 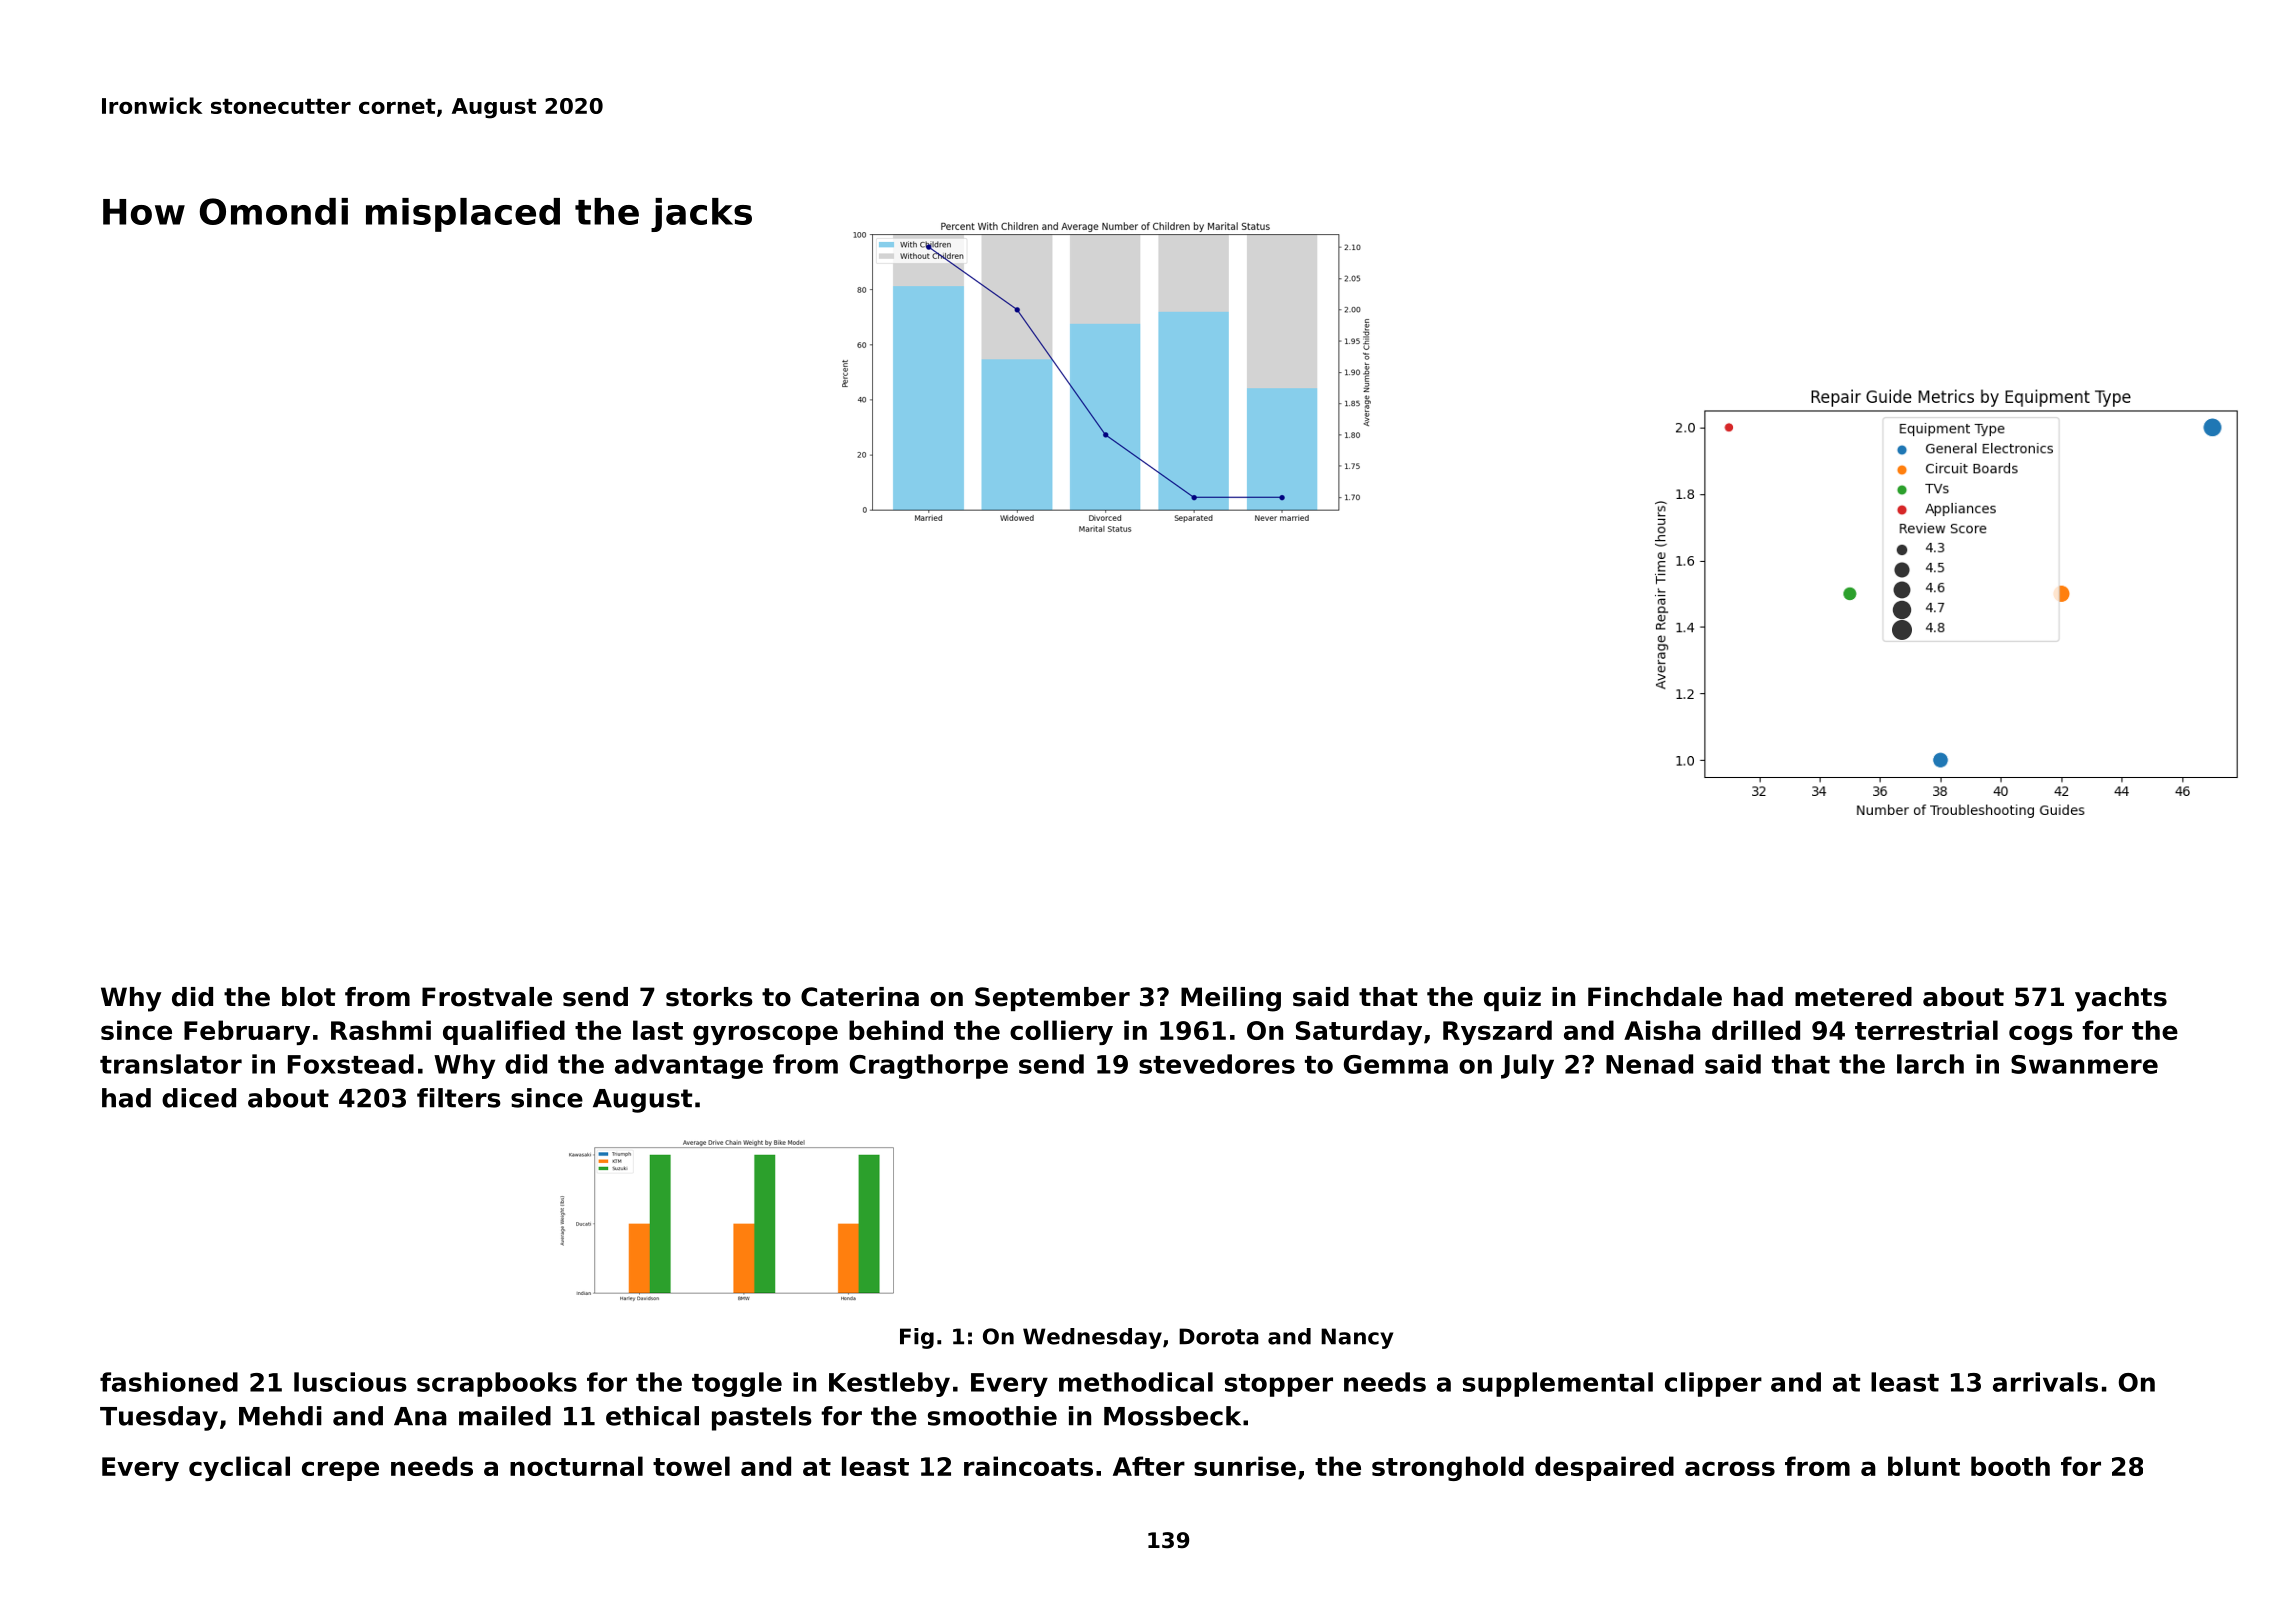 I want to click on Nancy, so click(x=1357, y=1338).
